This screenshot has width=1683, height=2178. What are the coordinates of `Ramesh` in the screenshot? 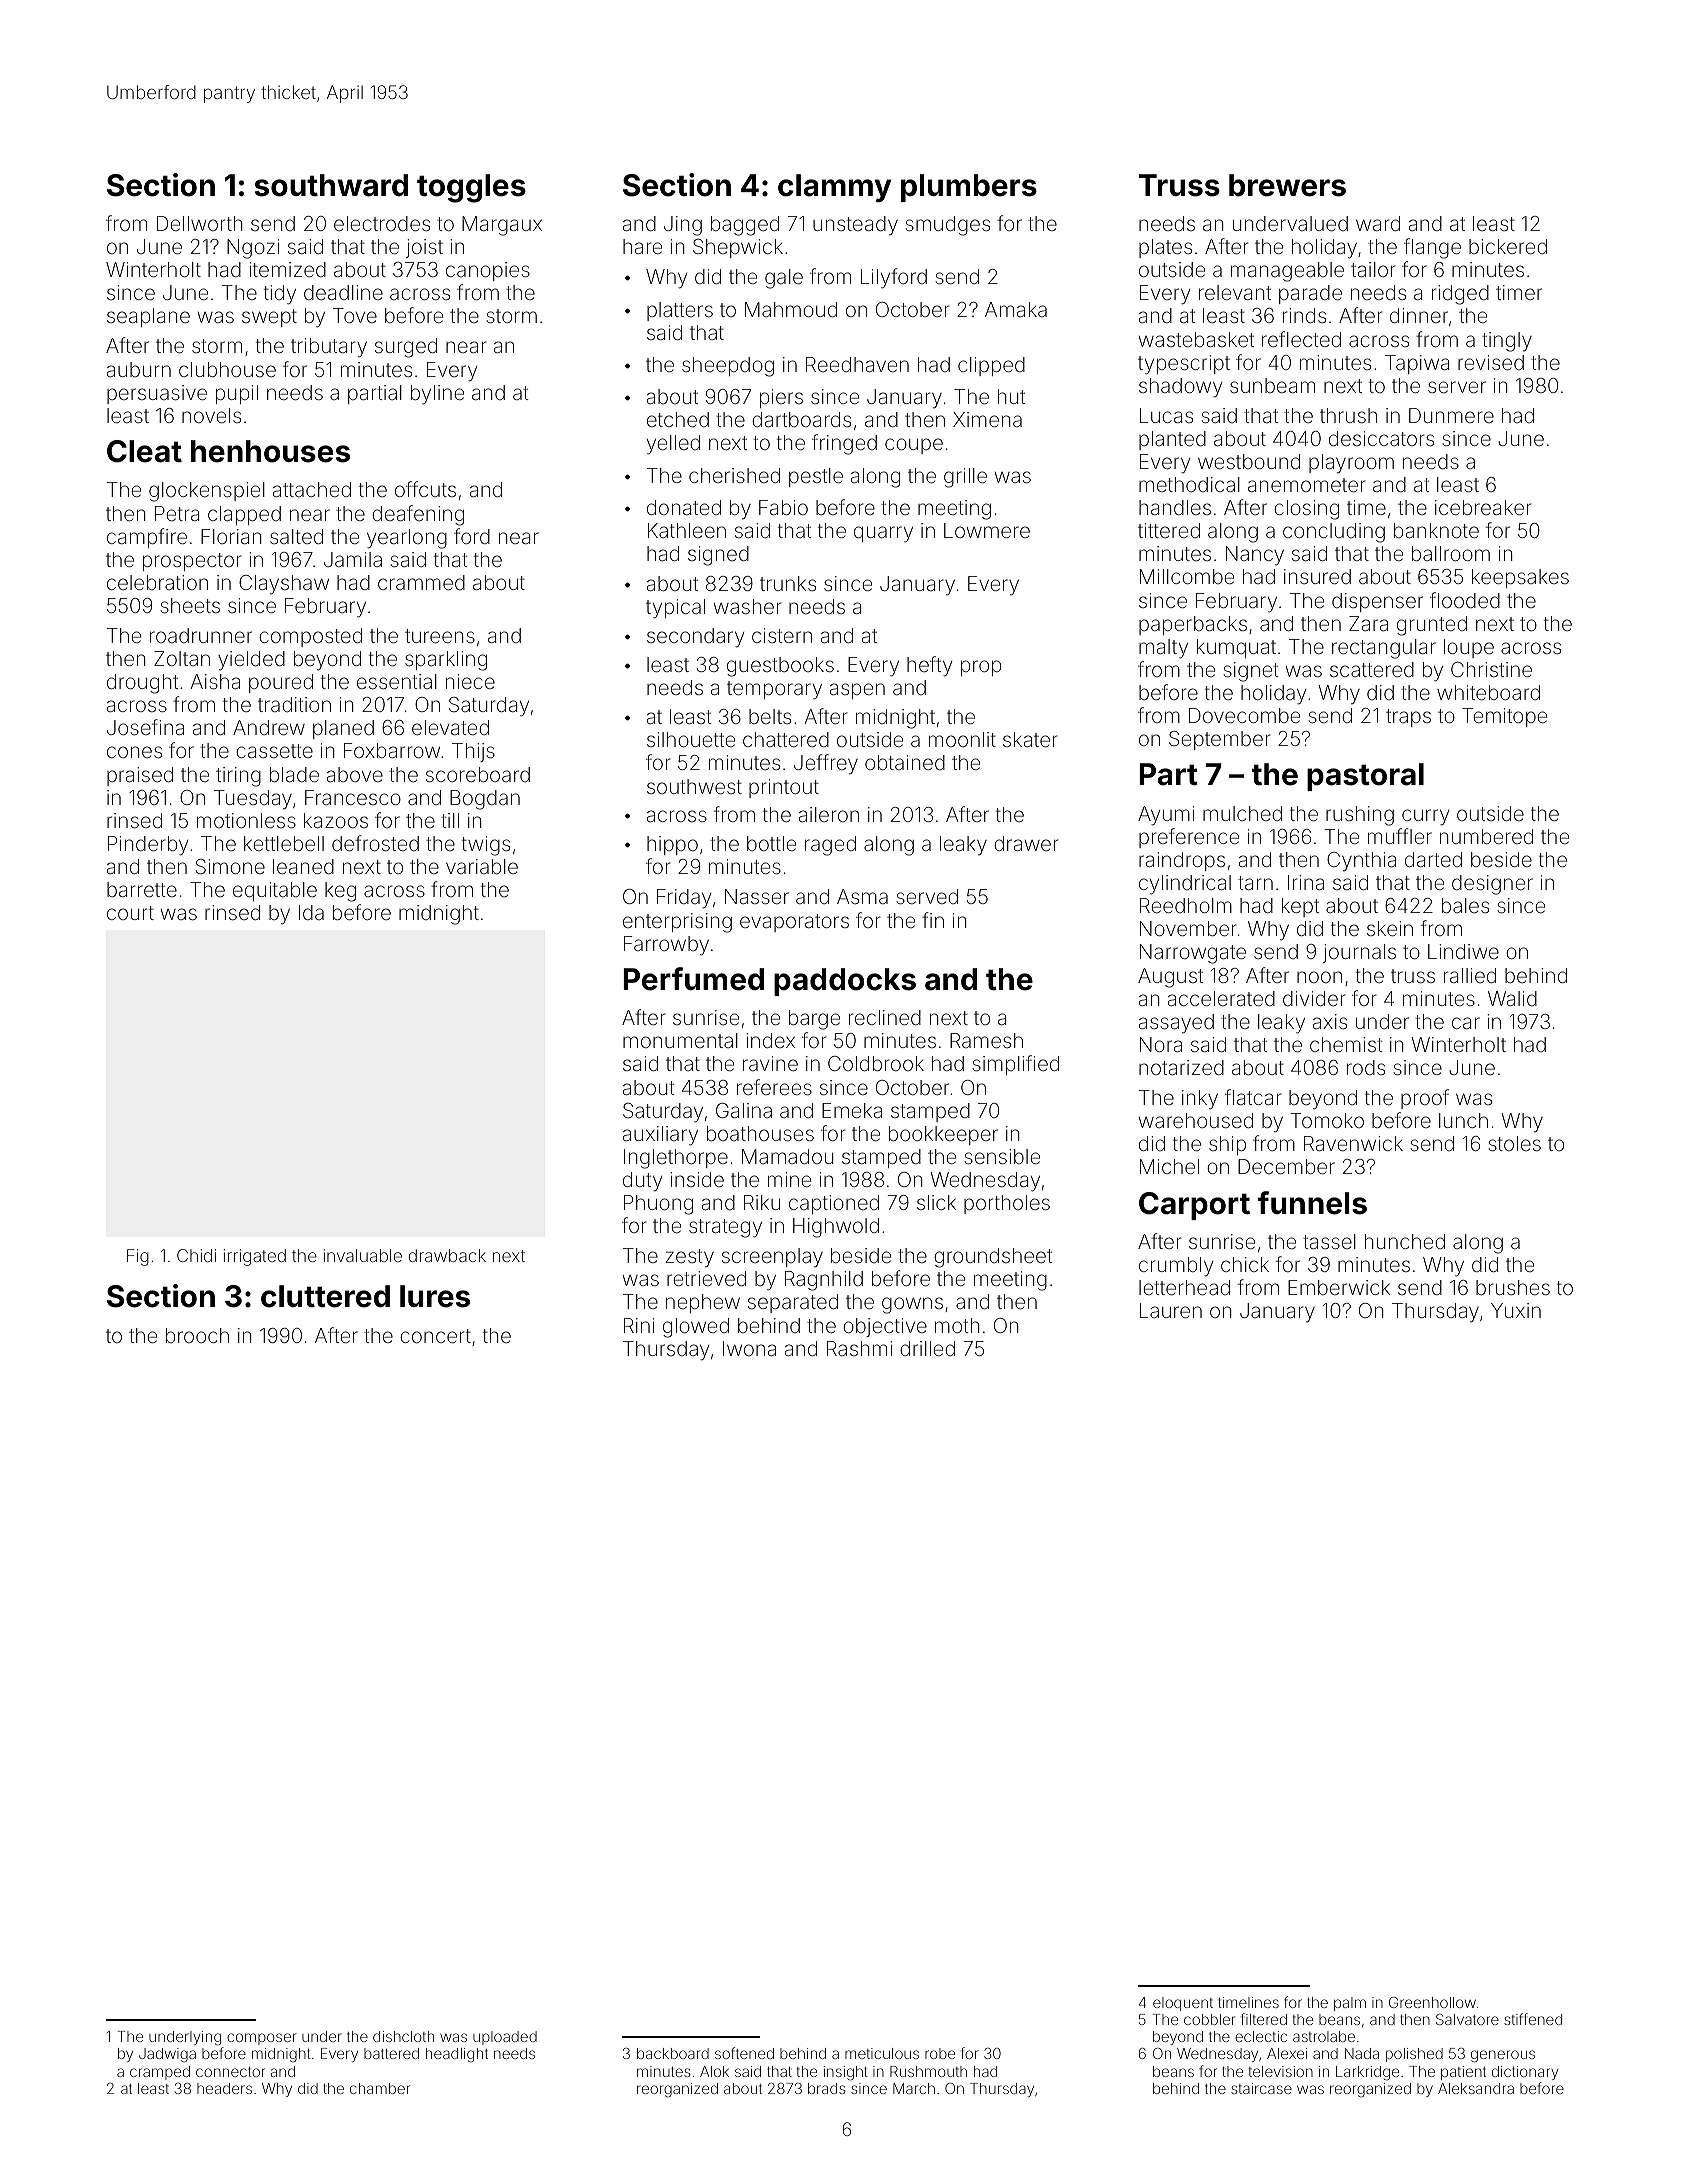 It's located at (986, 1040).
